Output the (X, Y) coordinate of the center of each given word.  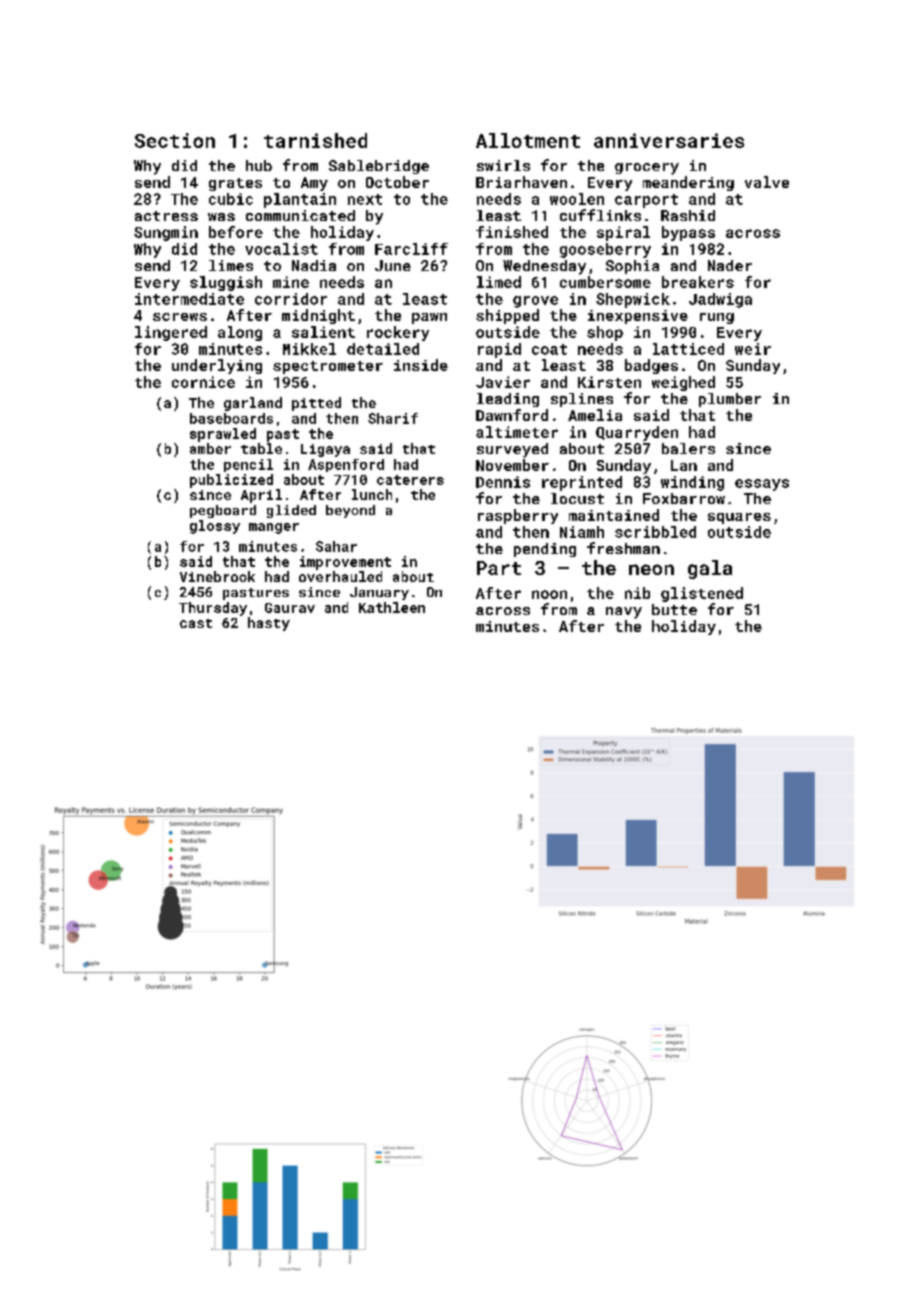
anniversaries (669, 140)
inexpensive (638, 317)
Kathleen (392, 607)
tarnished (315, 140)
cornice (203, 382)
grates (235, 184)
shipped (507, 316)
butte (674, 609)
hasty (269, 624)
